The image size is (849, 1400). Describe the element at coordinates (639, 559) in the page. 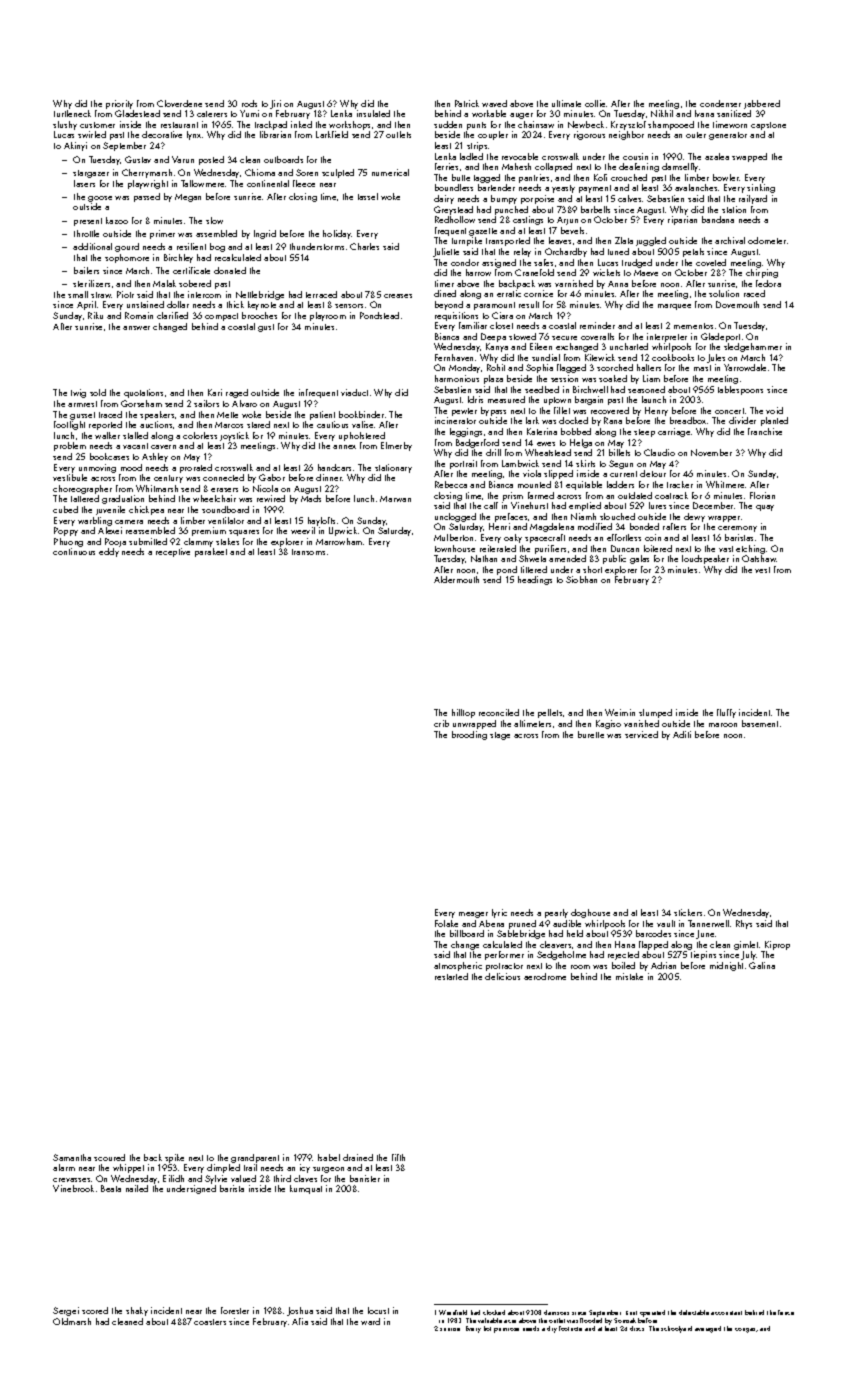

I see `galas` at that location.
